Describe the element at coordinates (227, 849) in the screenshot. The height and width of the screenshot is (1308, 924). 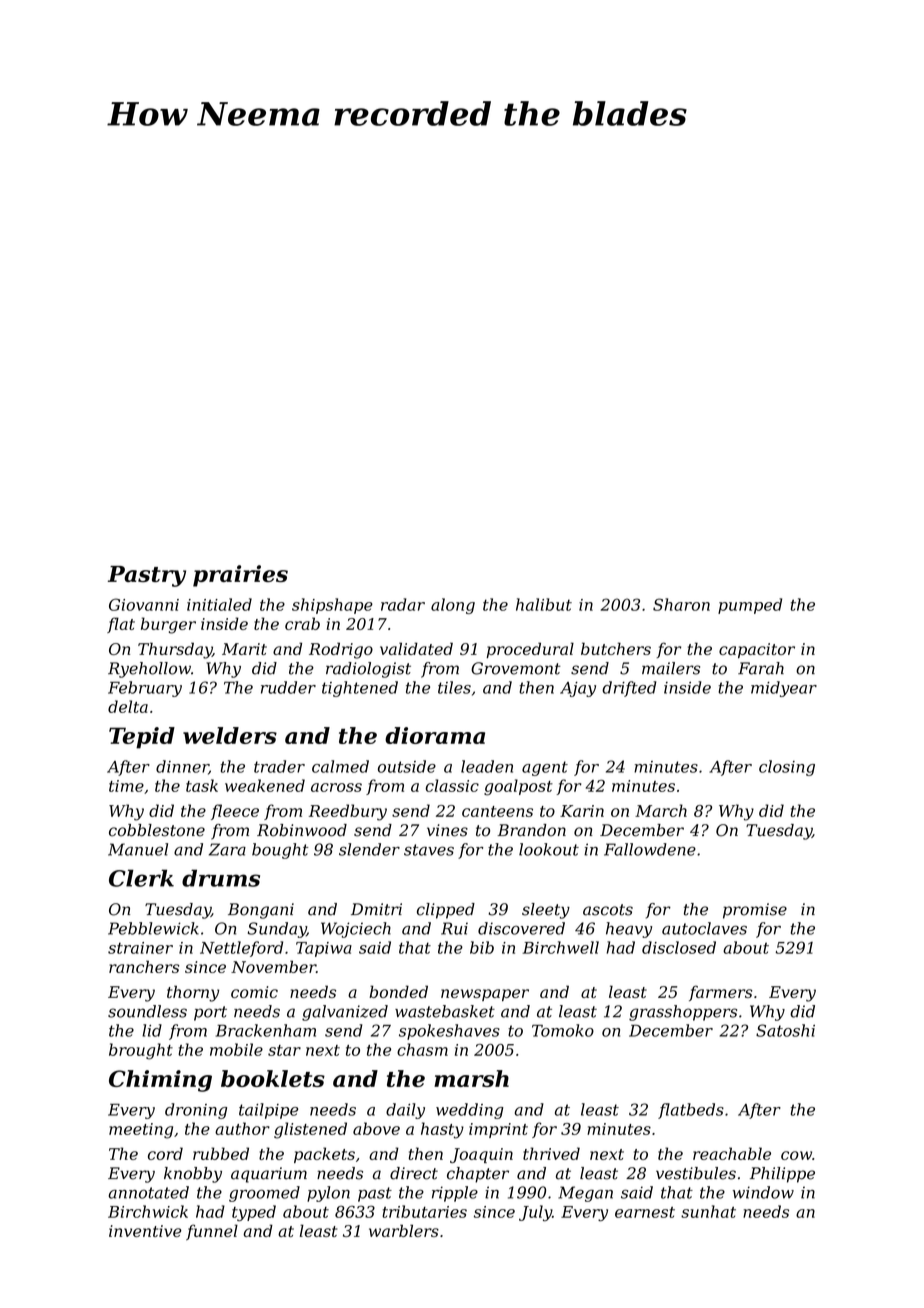
I see `Zara` at that location.
